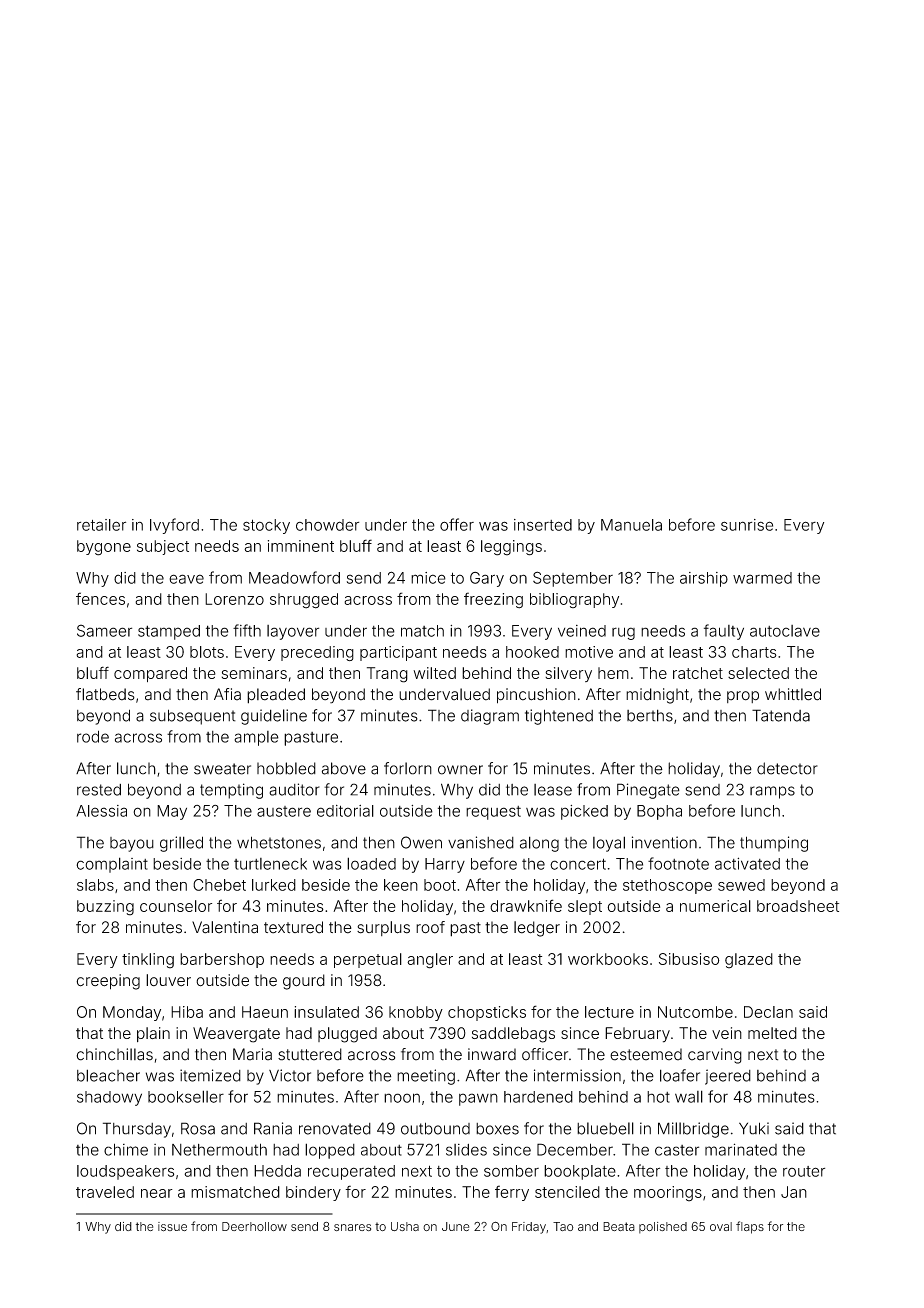 The height and width of the image is (1308, 924). Describe the element at coordinates (421, 842) in the image. I see `Owen` at that location.
